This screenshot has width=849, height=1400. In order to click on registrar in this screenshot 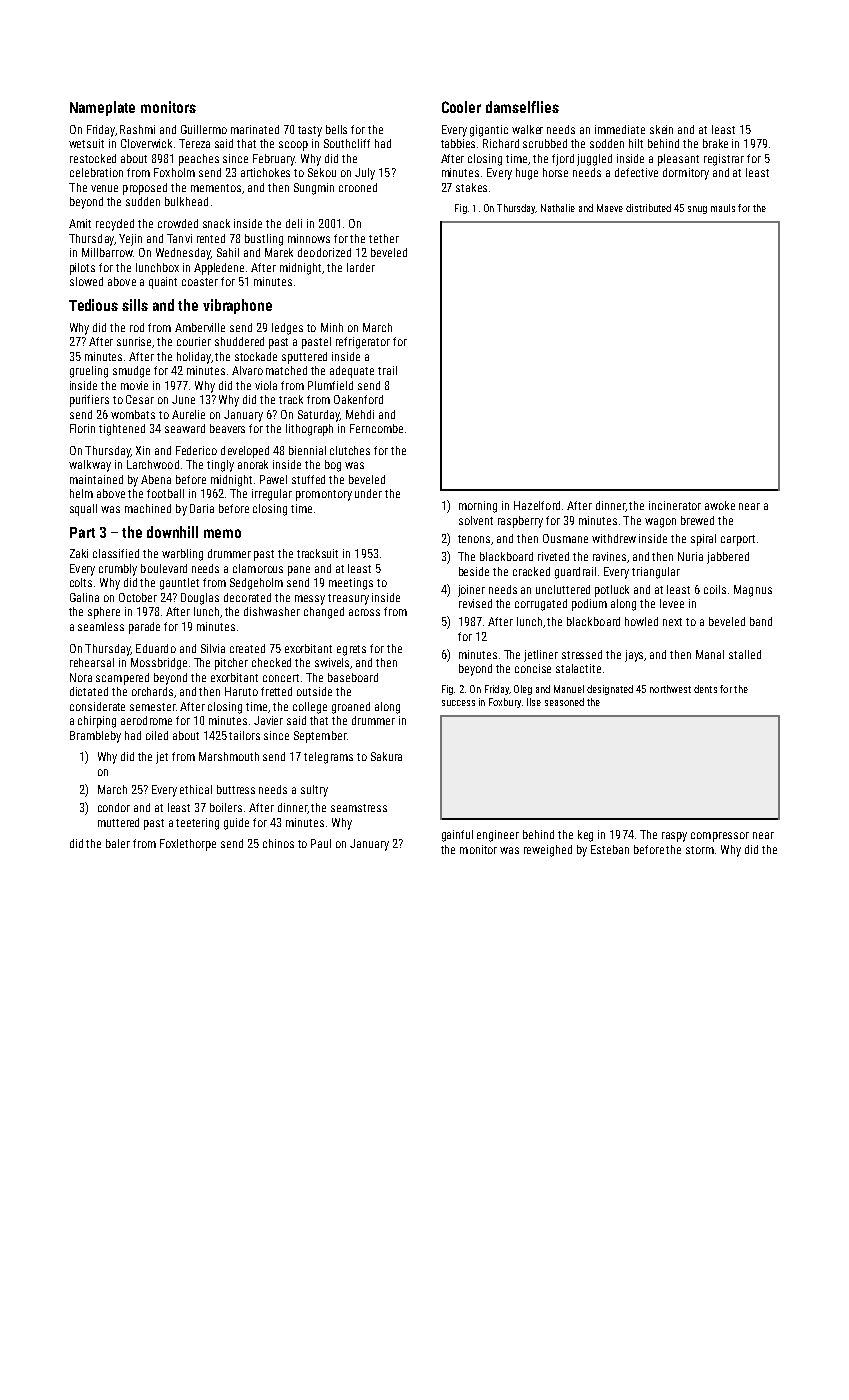, I will do `click(724, 160)`.
